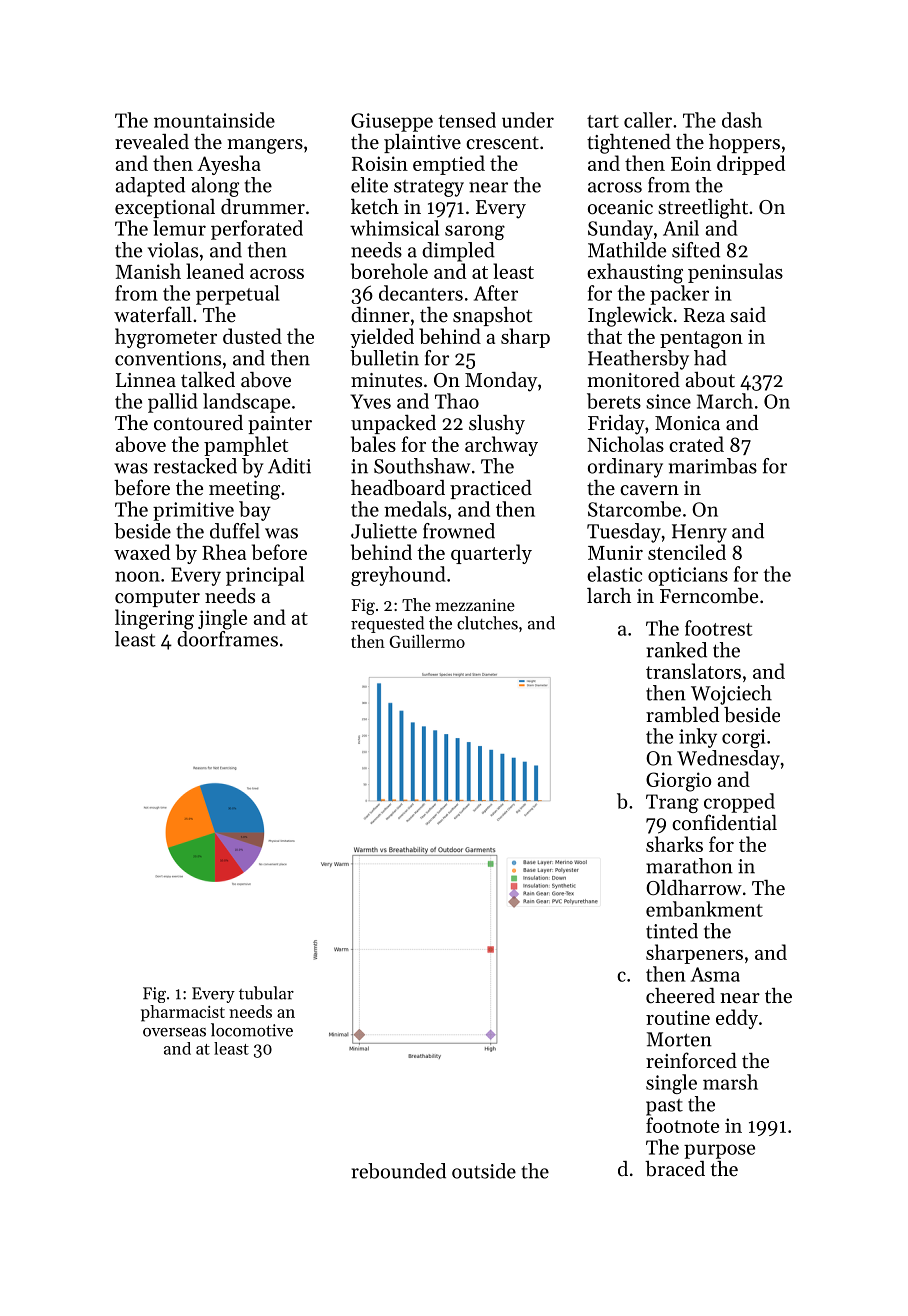 This screenshot has height=1316, width=908. What do you see at coordinates (704, 909) in the screenshot?
I see `embankment` at bounding box center [704, 909].
